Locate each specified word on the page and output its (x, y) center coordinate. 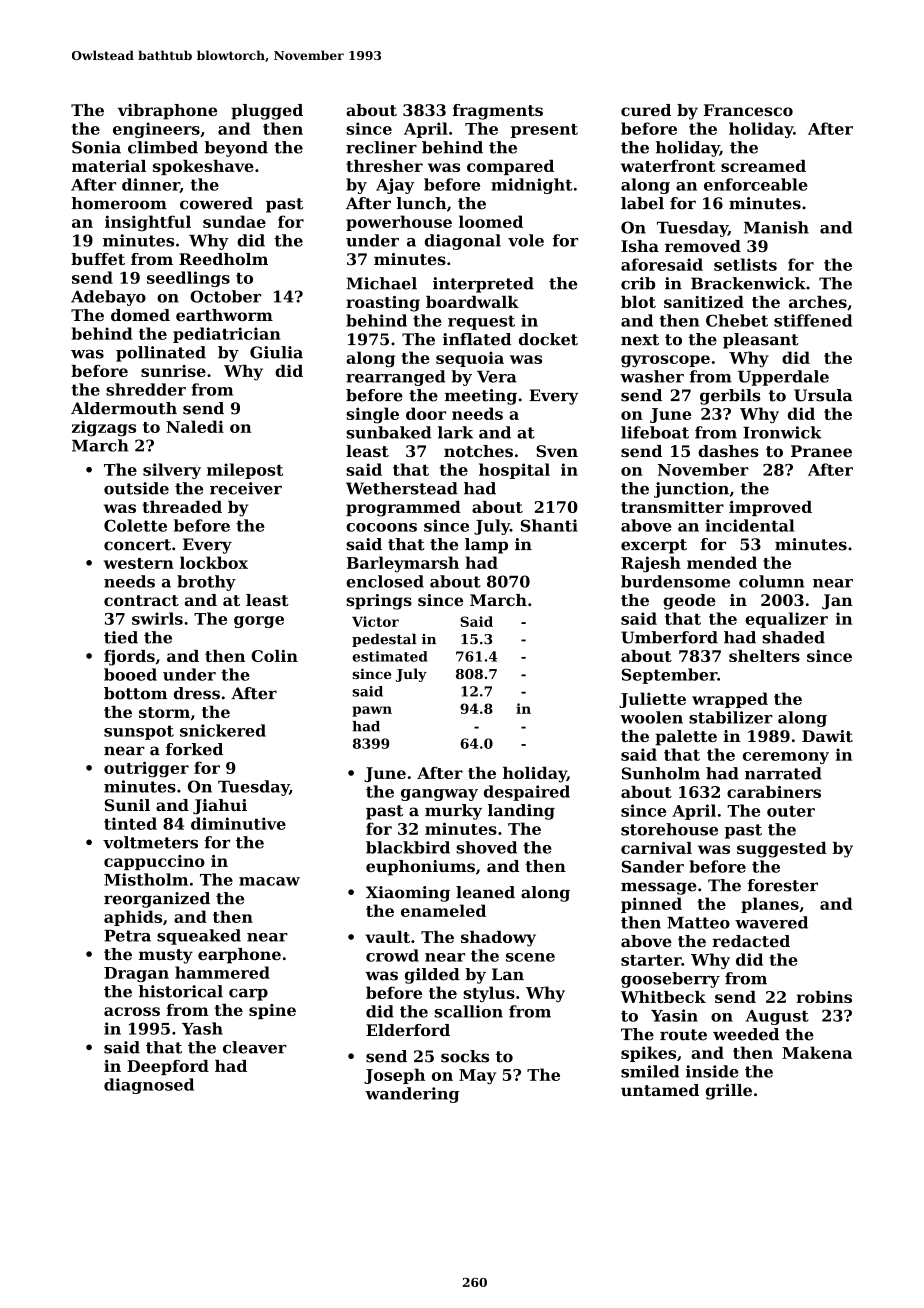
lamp (486, 546)
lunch (422, 203)
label (642, 203)
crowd (392, 955)
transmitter (672, 507)
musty (166, 956)
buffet (98, 259)
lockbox (214, 562)
